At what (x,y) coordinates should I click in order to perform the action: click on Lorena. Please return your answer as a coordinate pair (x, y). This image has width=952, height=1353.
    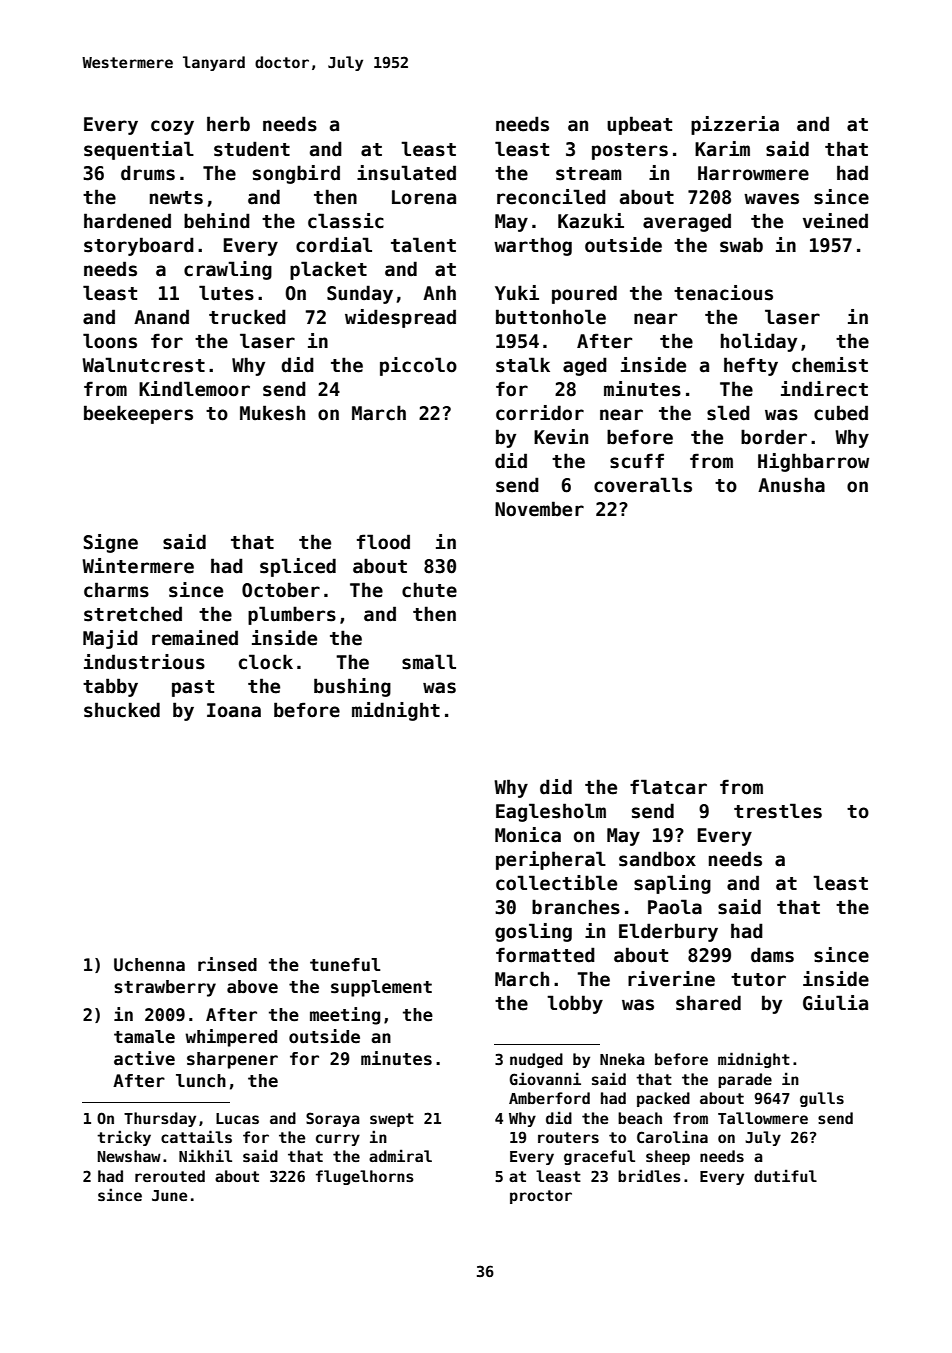
    Looking at the image, I should click on (424, 197).
